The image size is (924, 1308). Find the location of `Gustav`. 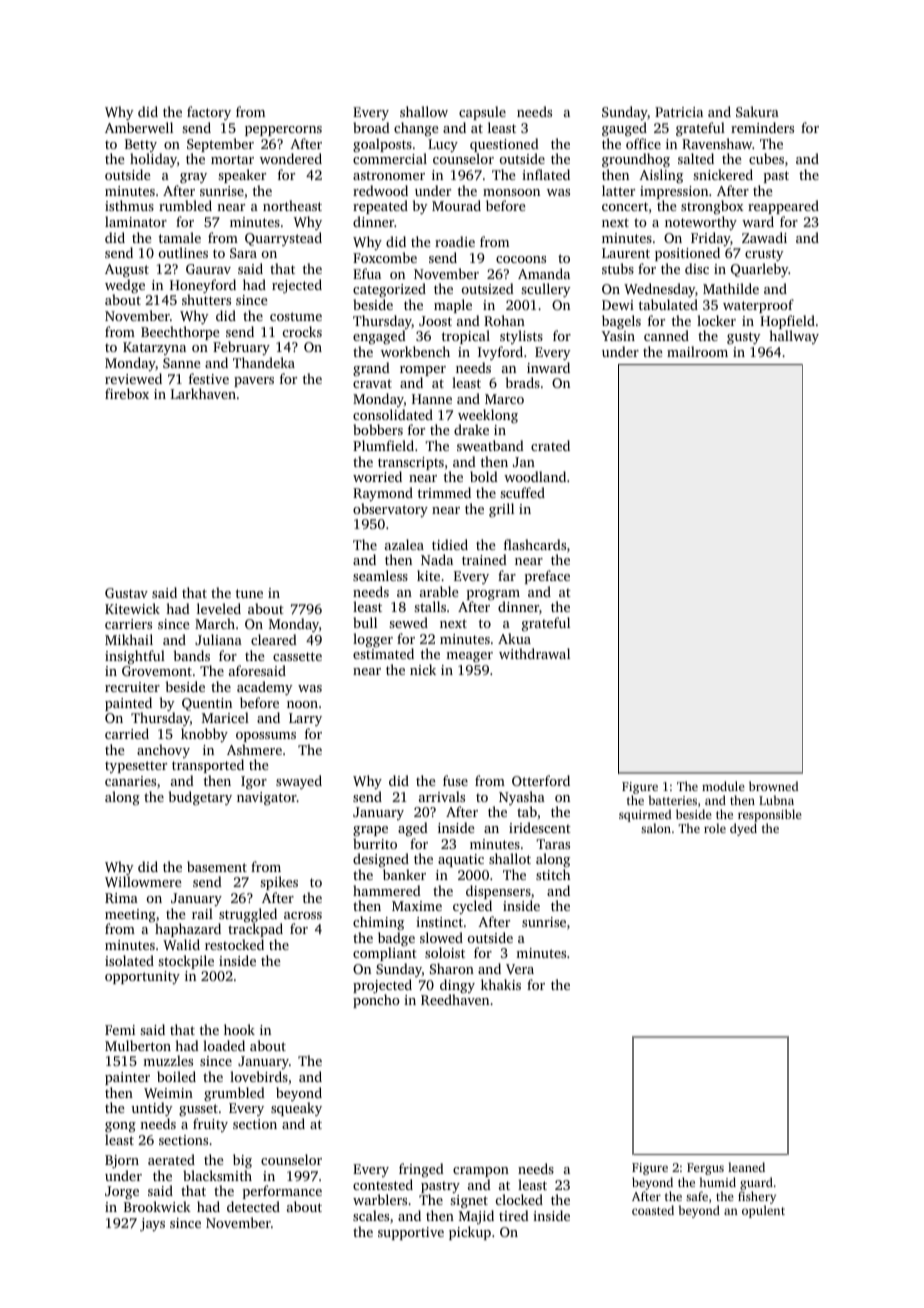

Gustav is located at coordinates (126, 593).
